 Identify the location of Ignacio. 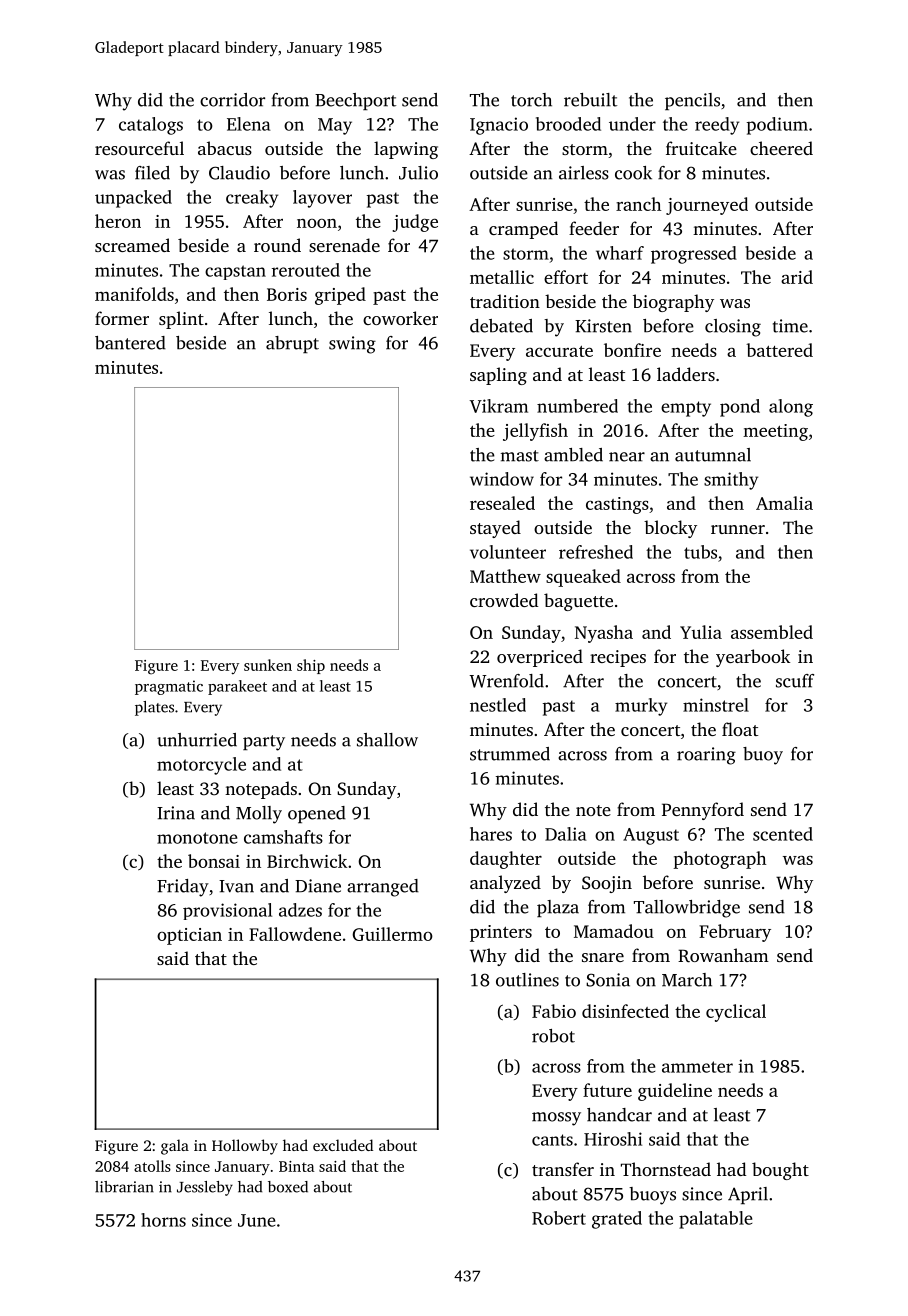
(499, 126).
